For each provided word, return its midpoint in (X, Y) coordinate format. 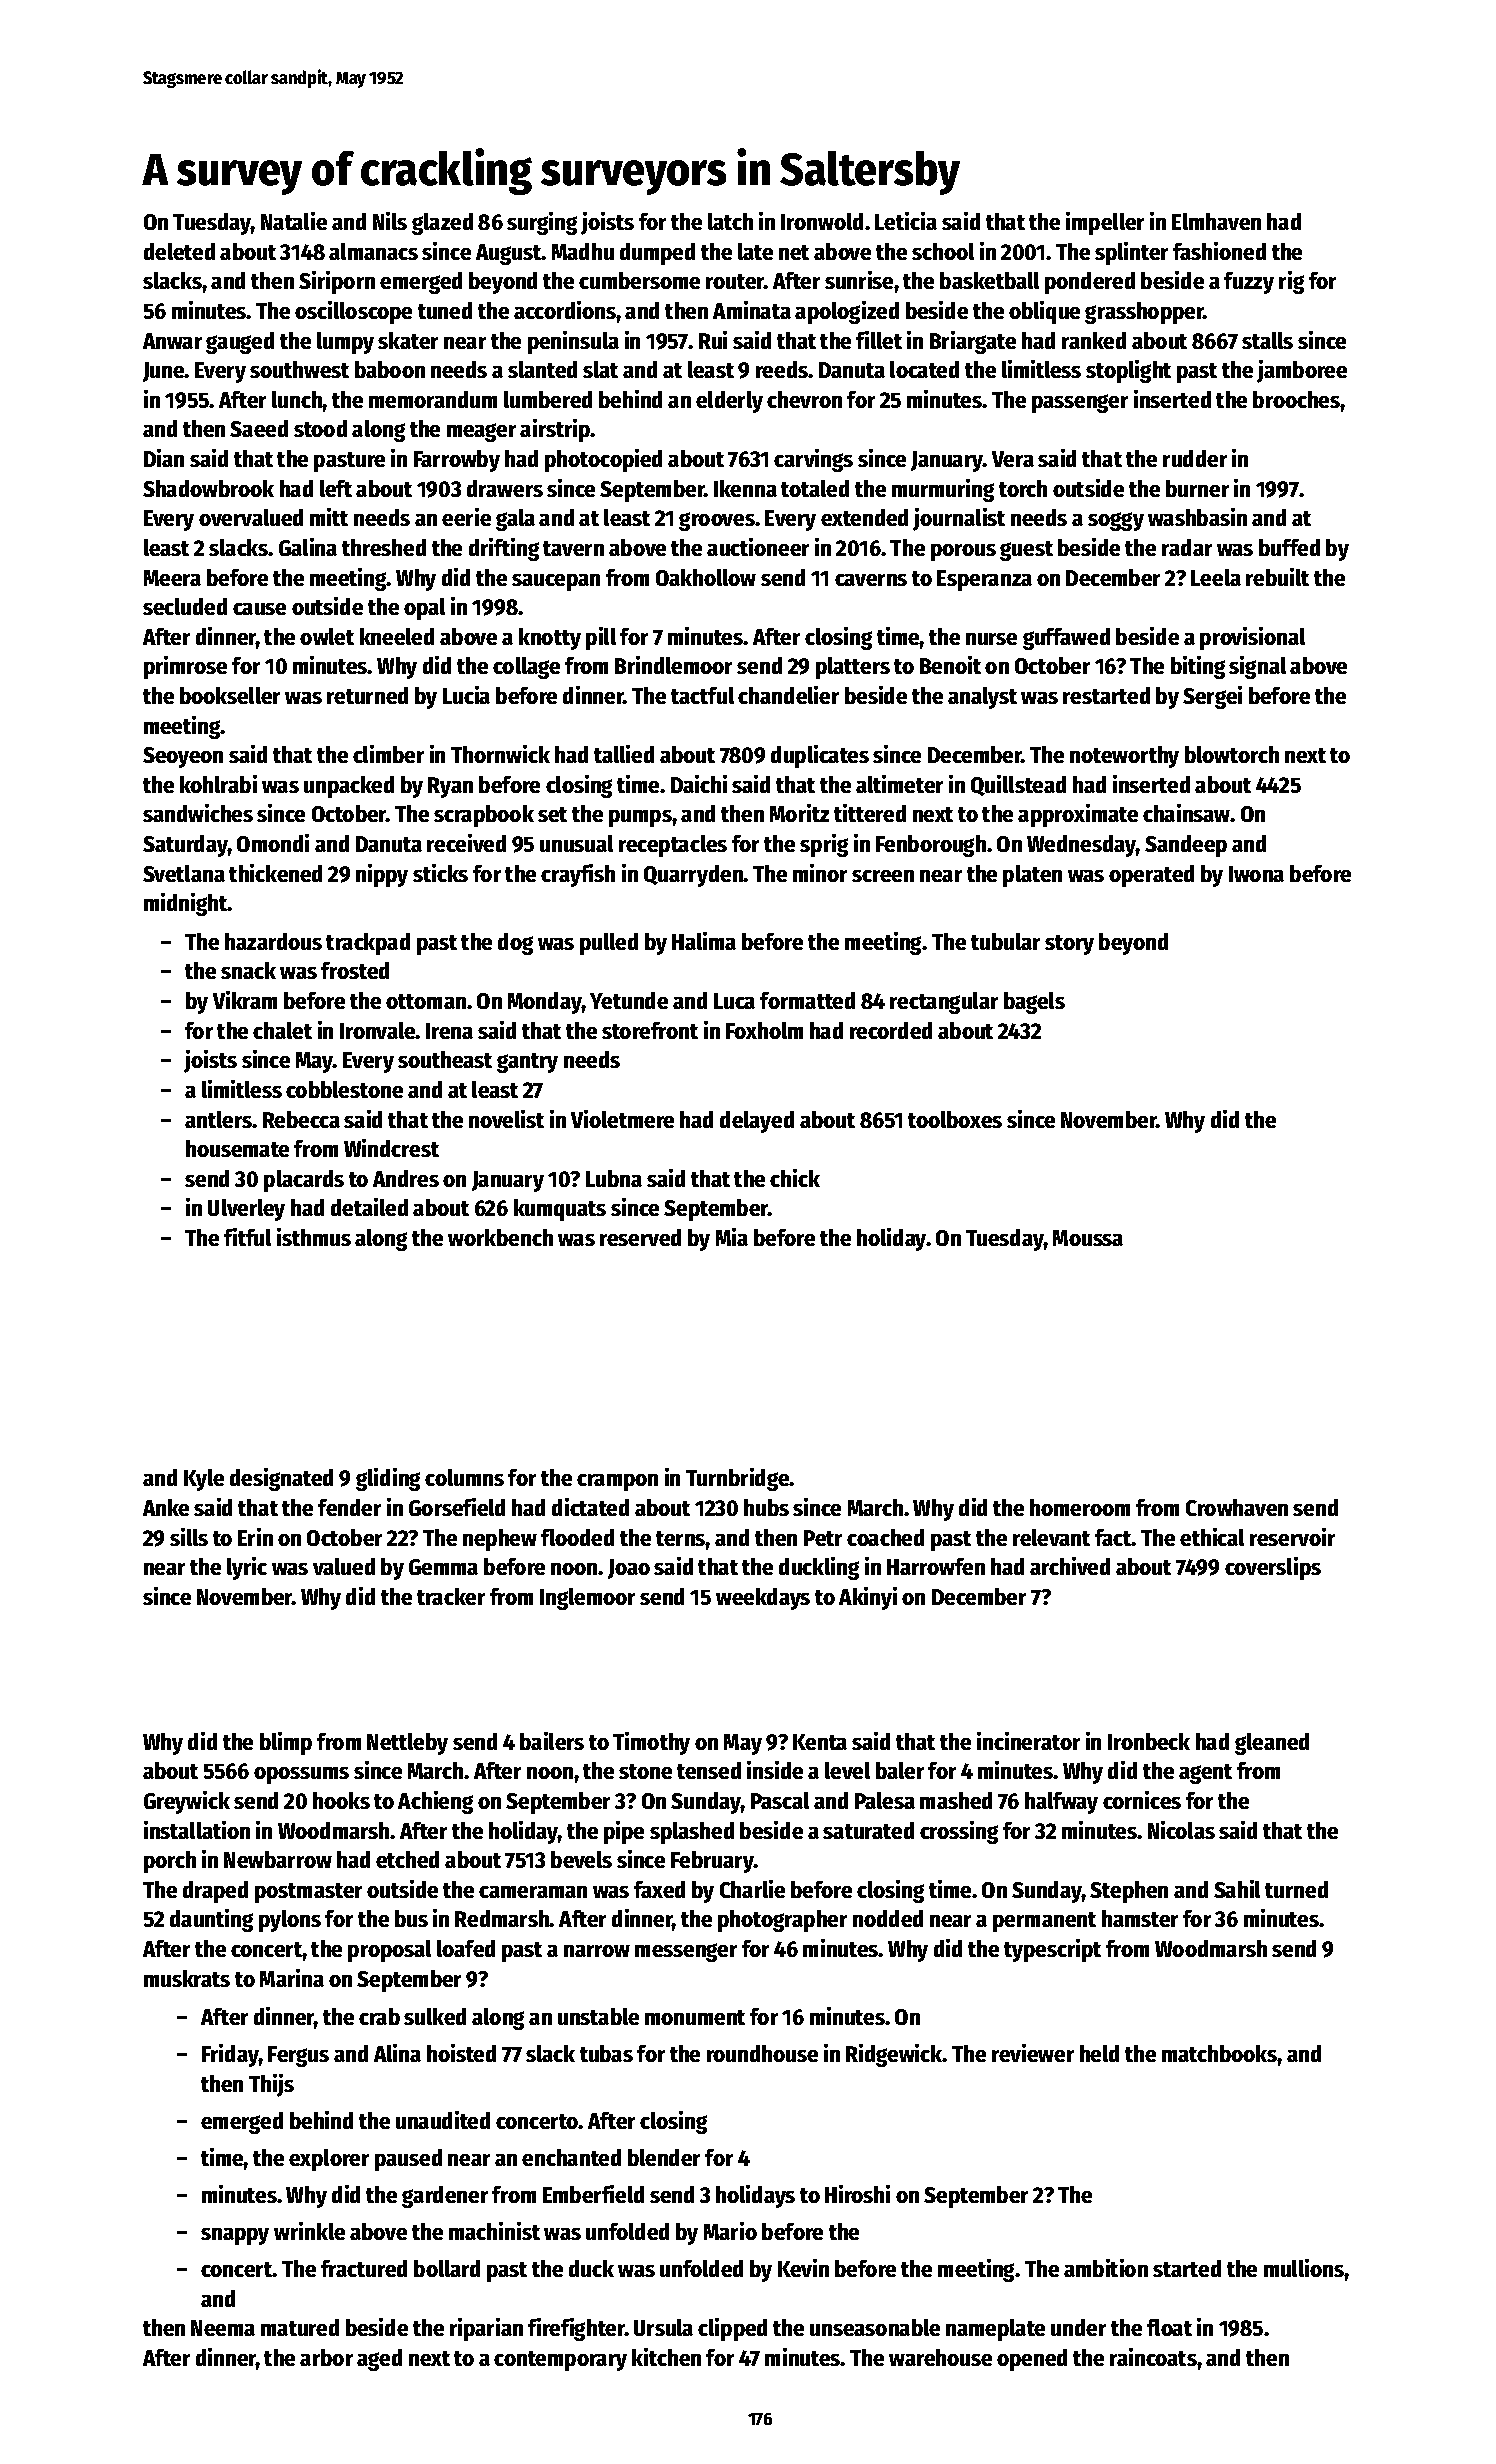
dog (515, 944)
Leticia (906, 221)
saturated (868, 1830)
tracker (451, 1596)
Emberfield (593, 2194)
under (1078, 2327)
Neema (223, 2328)
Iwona (1256, 874)
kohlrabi (218, 784)
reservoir (1292, 1537)
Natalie (294, 221)
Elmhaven (1216, 221)
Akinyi (868, 1598)
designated (281, 1479)
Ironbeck (1149, 1741)
